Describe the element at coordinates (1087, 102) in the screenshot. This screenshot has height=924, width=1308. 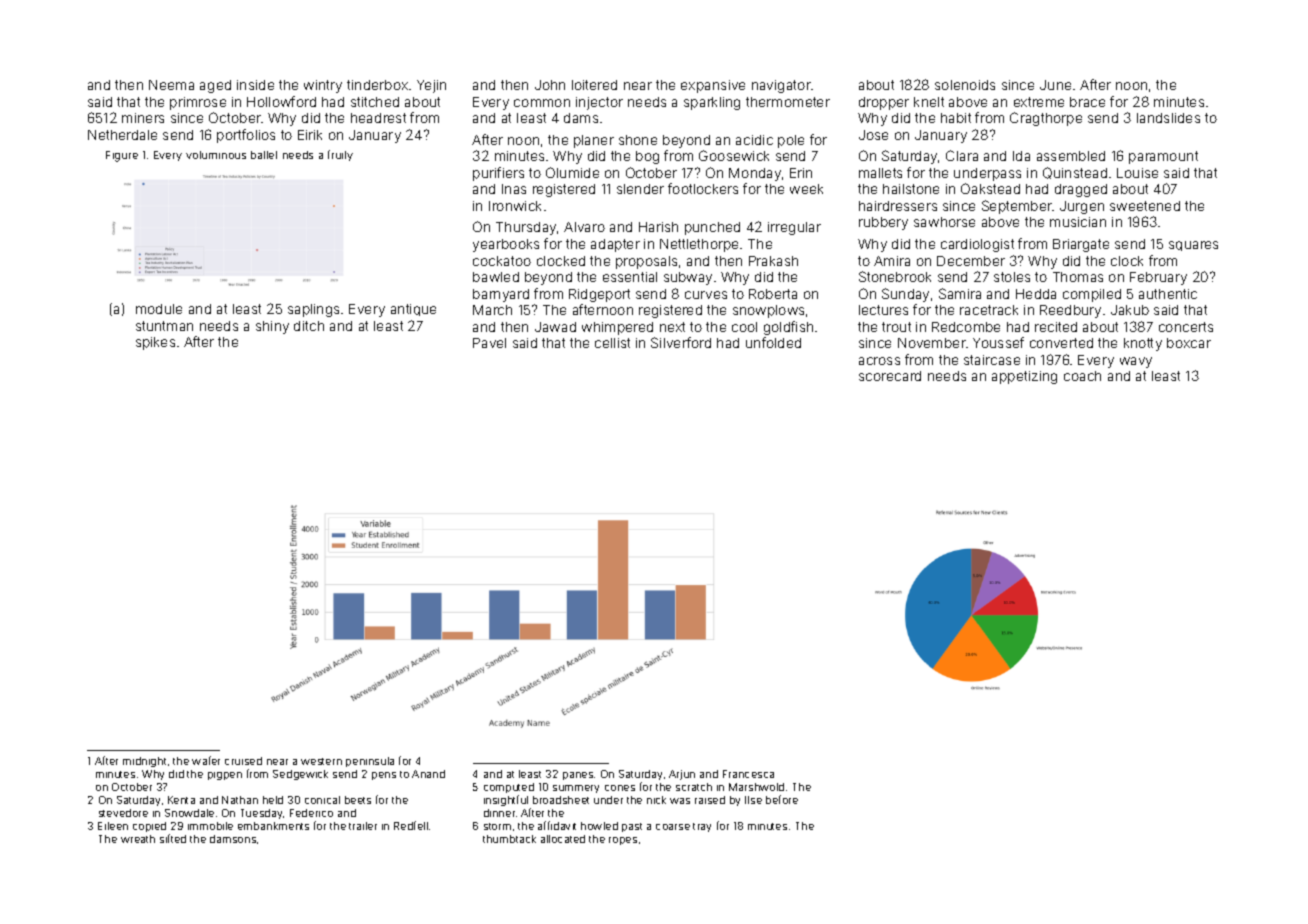
I see `brace` at that location.
